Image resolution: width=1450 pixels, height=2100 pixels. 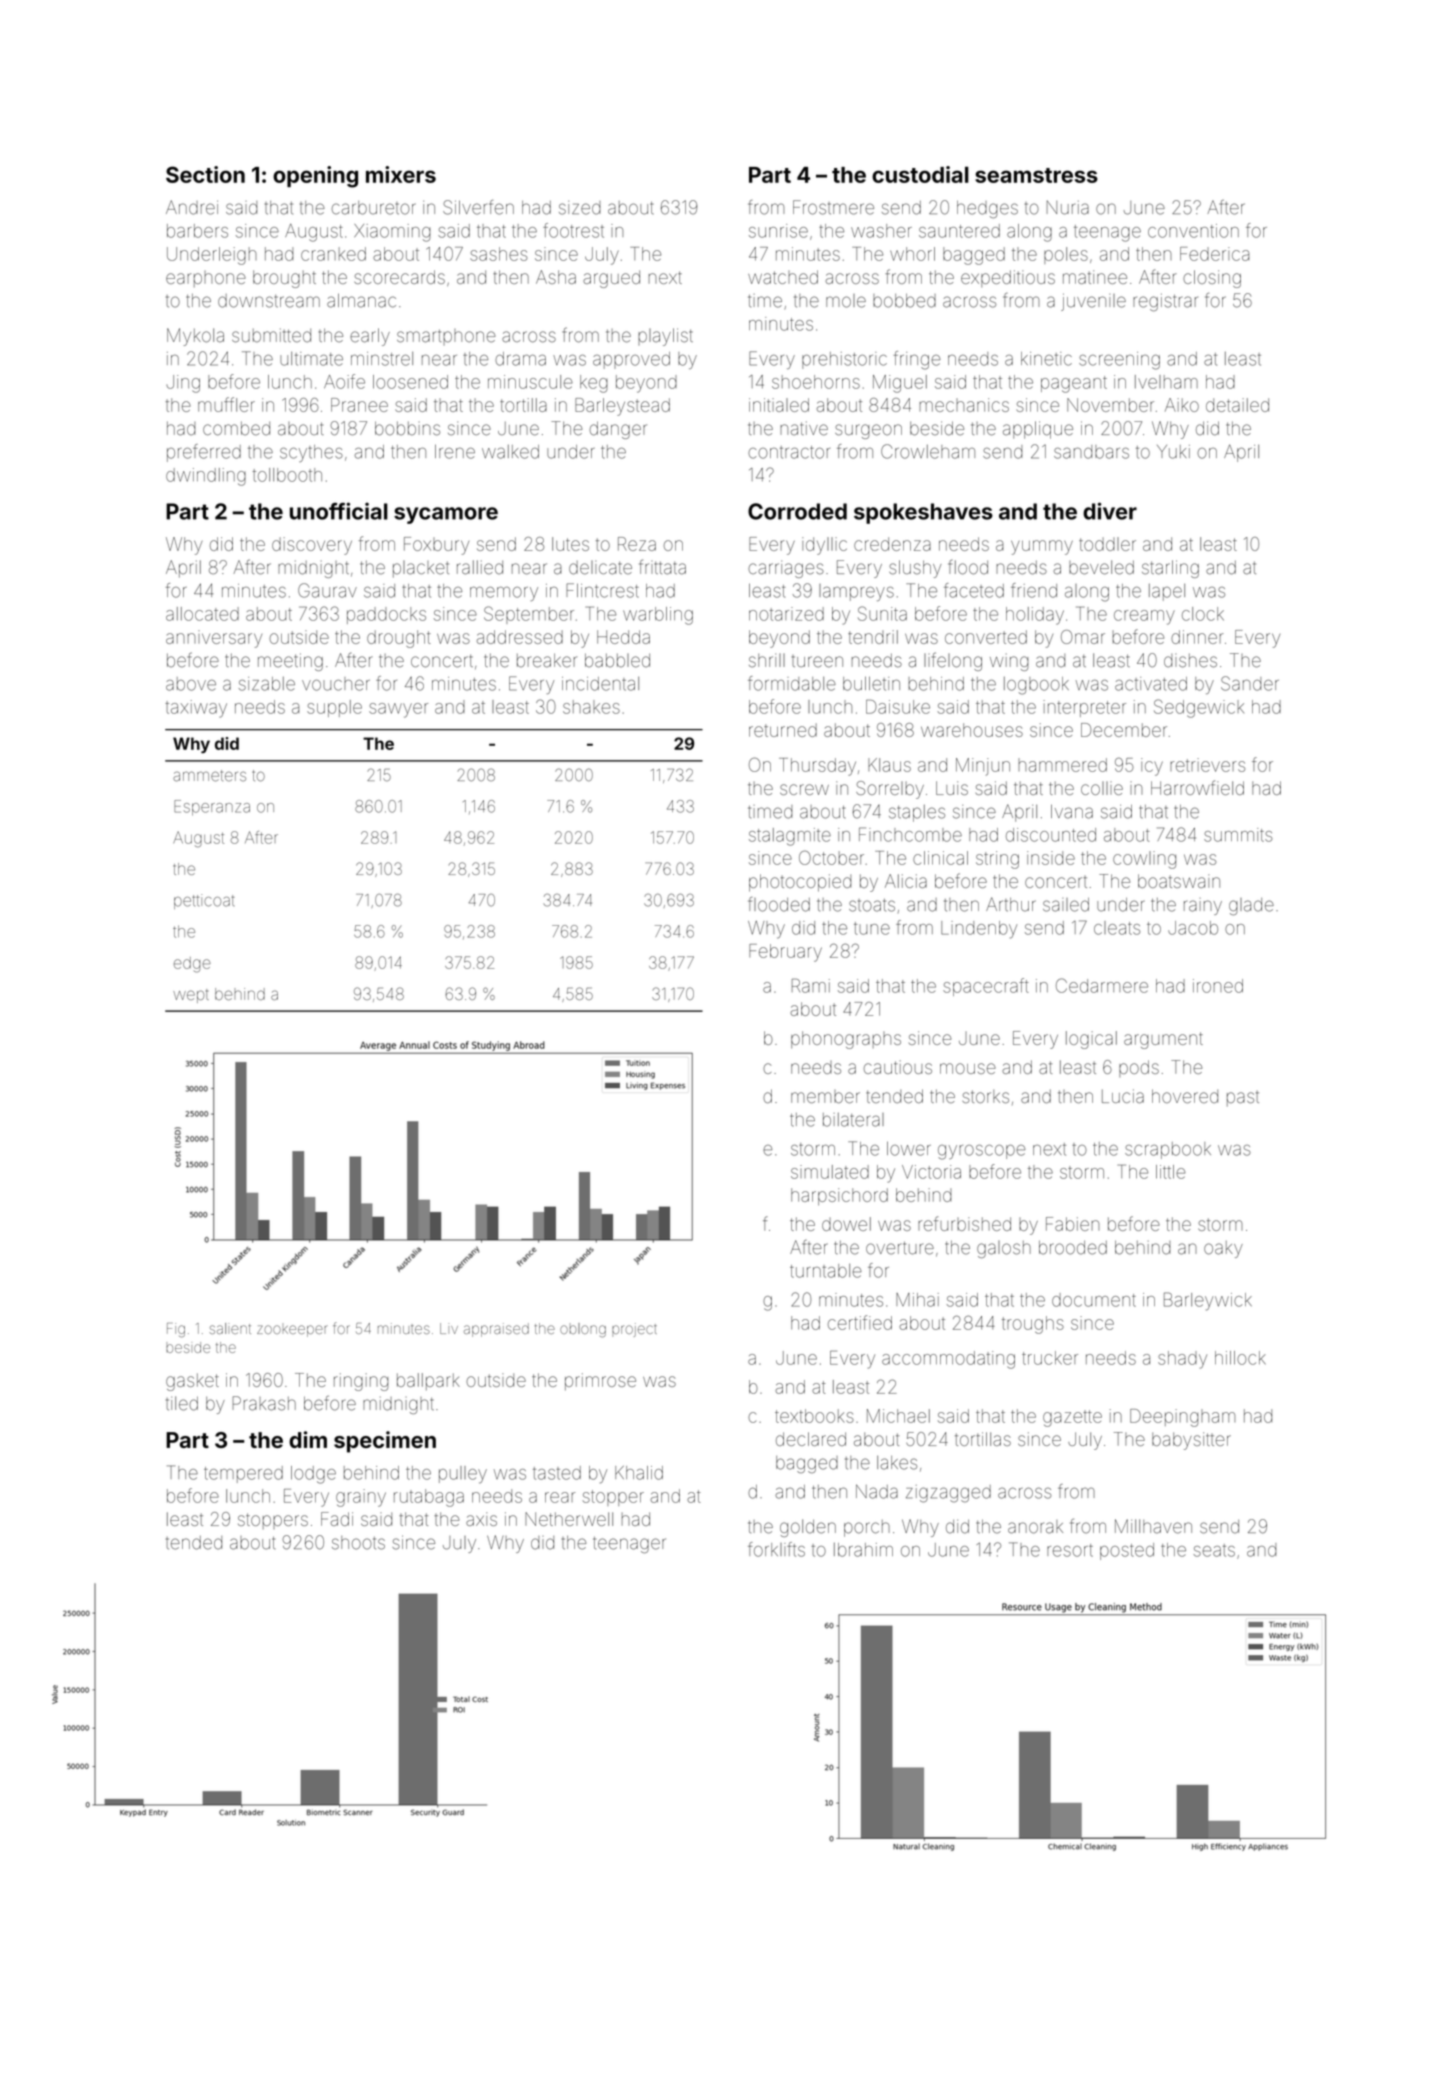 I want to click on forklifts, so click(x=776, y=1549).
